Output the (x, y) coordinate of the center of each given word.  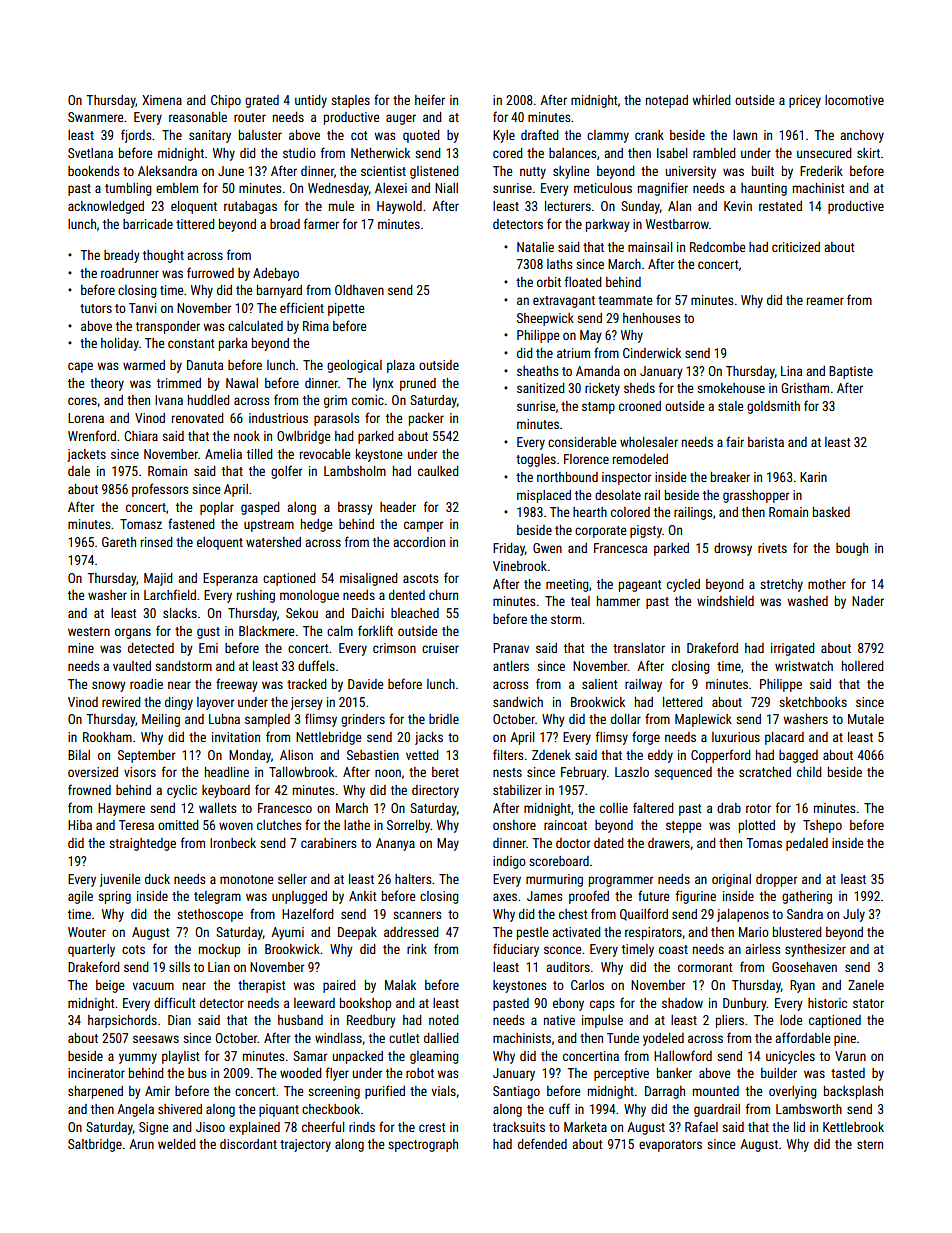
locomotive (854, 100)
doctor (573, 843)
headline (227, 772)
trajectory (305, 1145)
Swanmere (95, 117)
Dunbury (745, 1004)
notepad (667, 101)
